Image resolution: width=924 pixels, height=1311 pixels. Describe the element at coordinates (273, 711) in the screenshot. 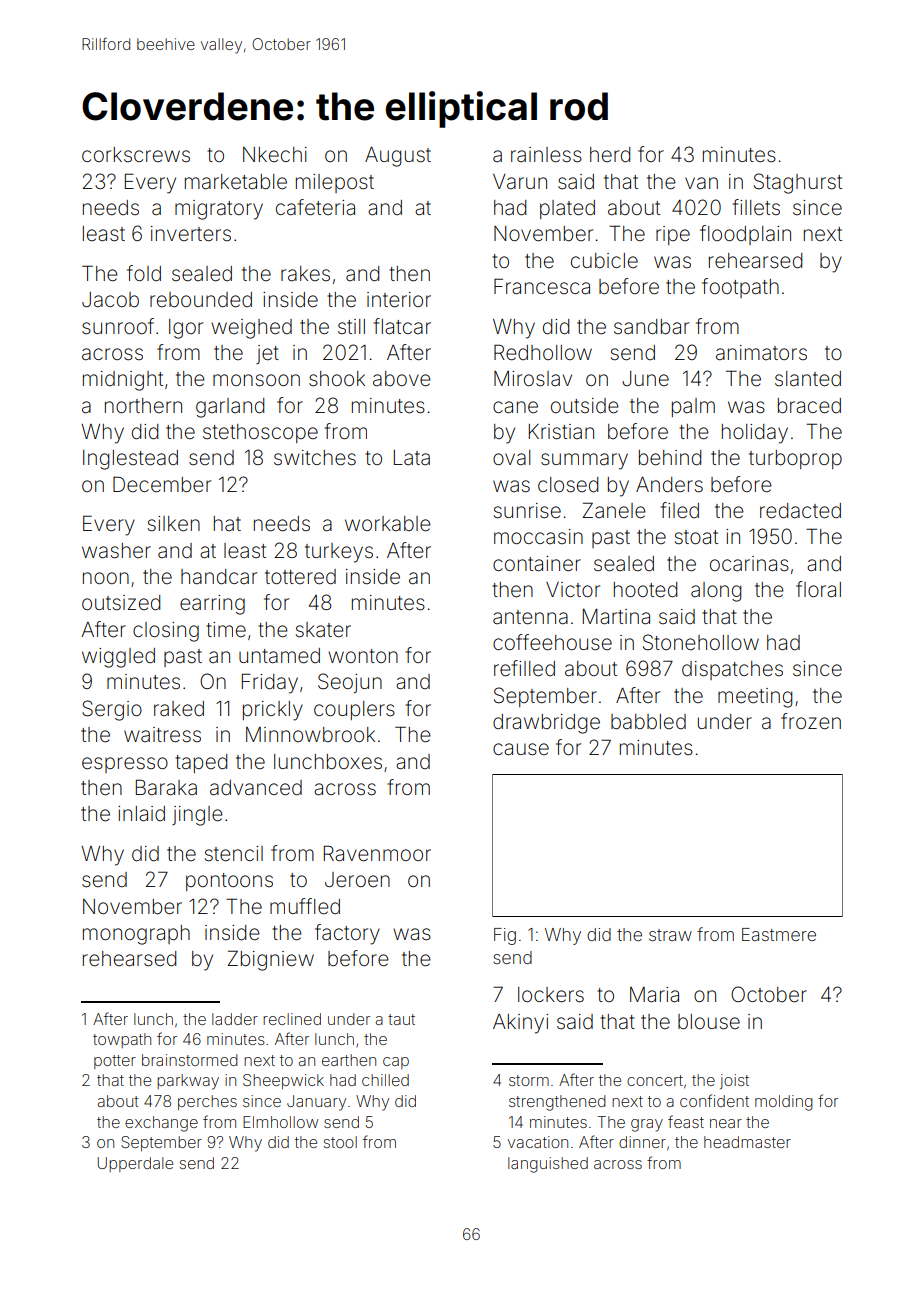

I see `prickly` at that location.
